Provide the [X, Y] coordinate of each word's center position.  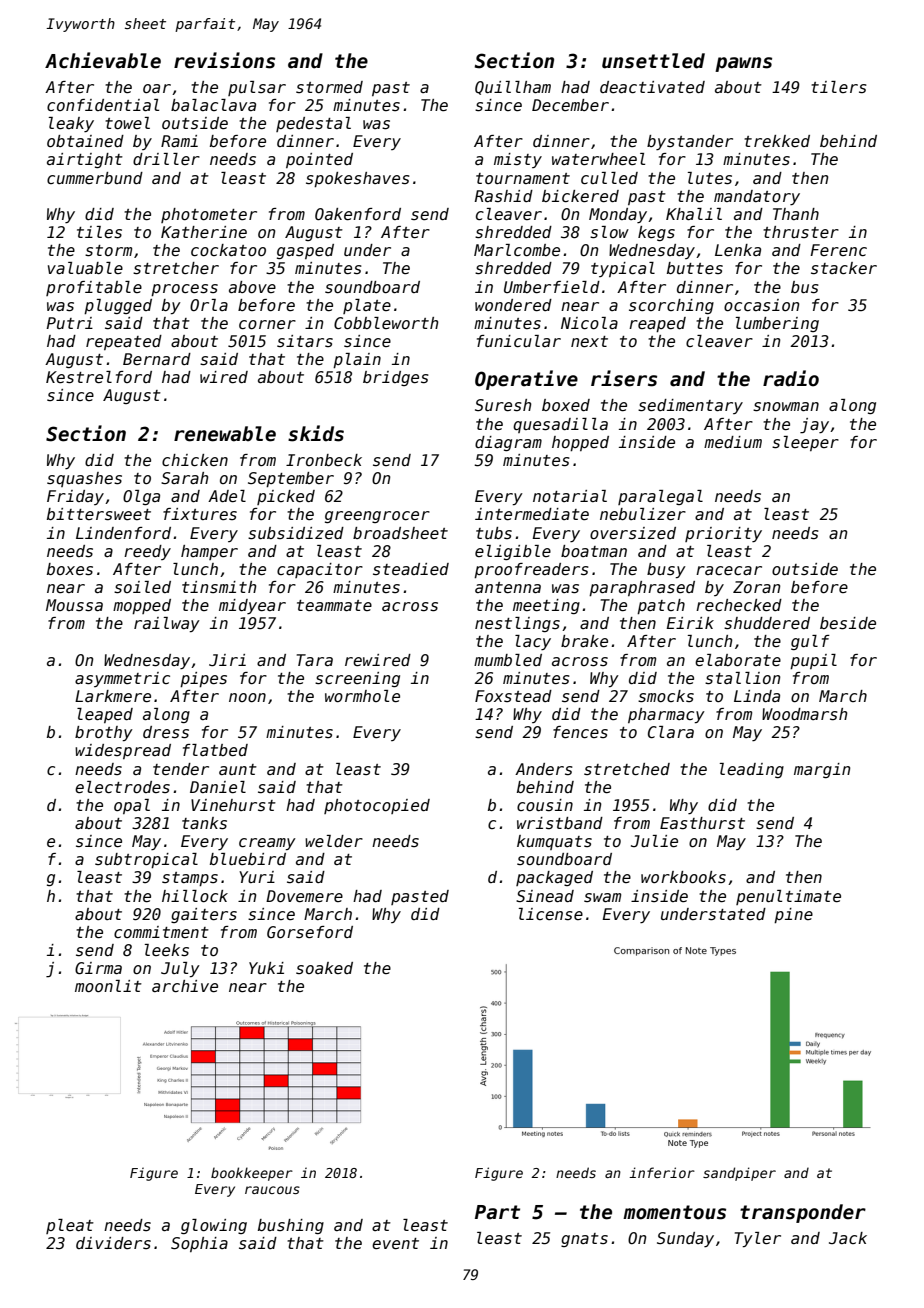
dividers [113, 1243]
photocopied [377, 806]
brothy [104, 734]
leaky [71, 124]
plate [367, 306]
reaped [657, 324]
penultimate [788, 897]
